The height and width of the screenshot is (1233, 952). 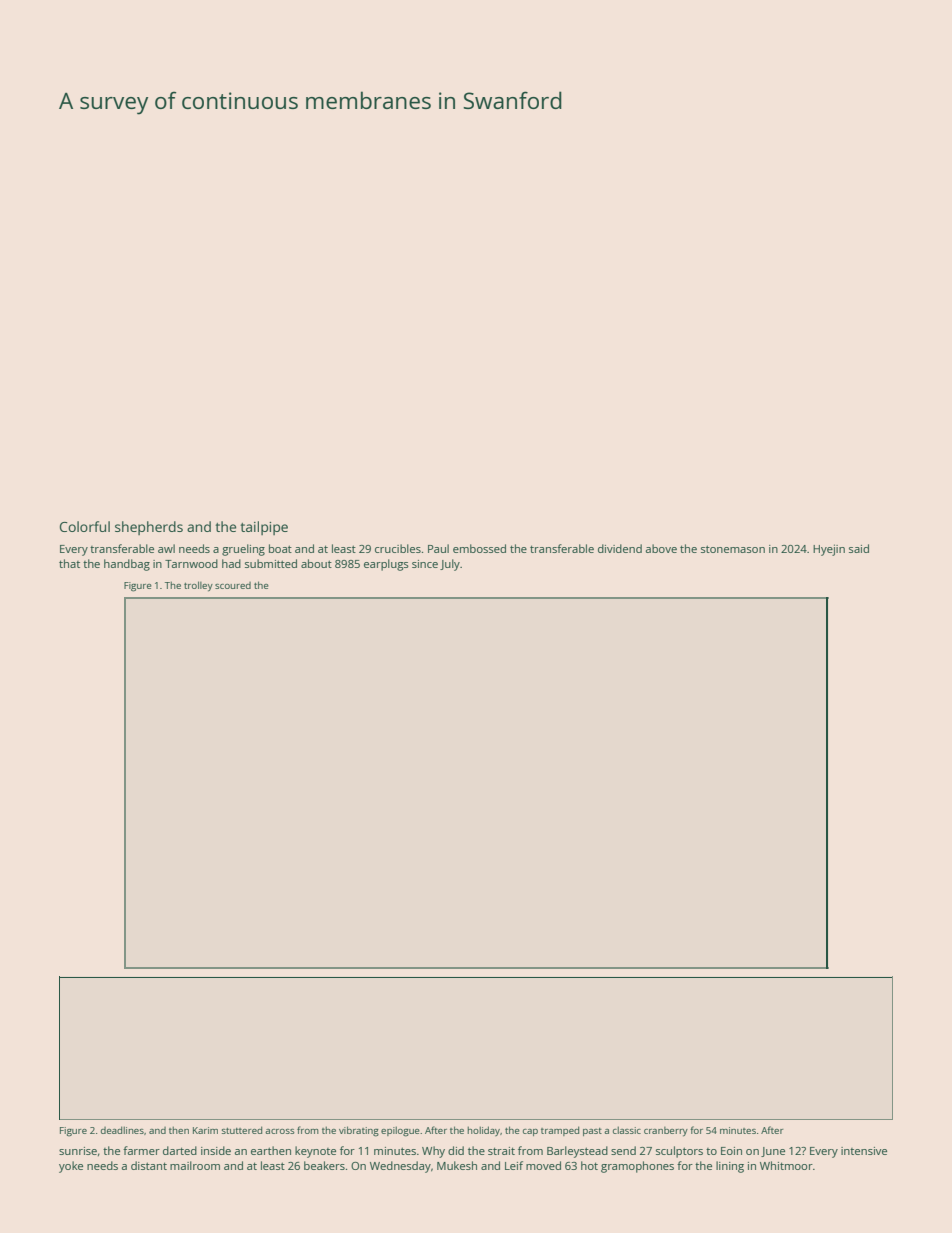 I want to click on earplugs, so click(x=386, y=565).
